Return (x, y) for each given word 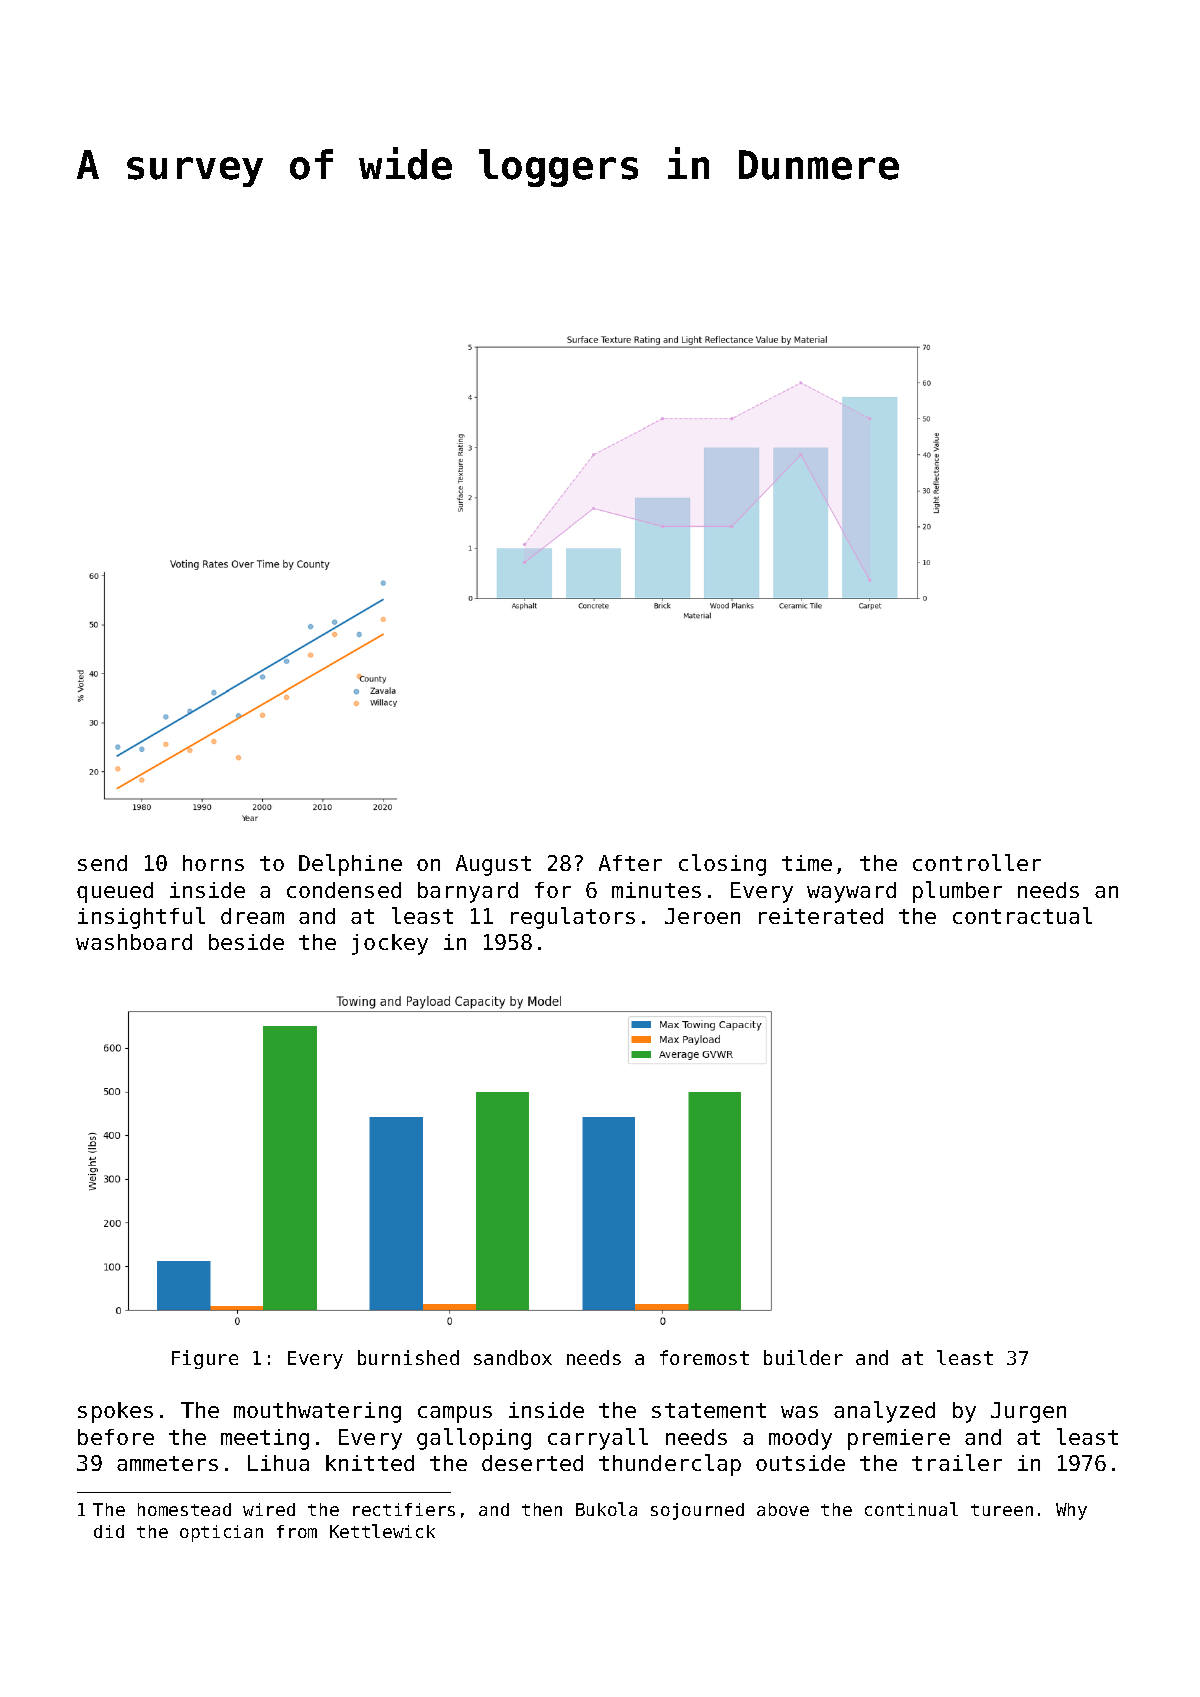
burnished (408, 1357)
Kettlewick (382, 1531)
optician (221, 1533)
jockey (390, 944)
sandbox (513, 1357)
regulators (573, 918)
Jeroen (702, 916)
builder (803, 1357)
